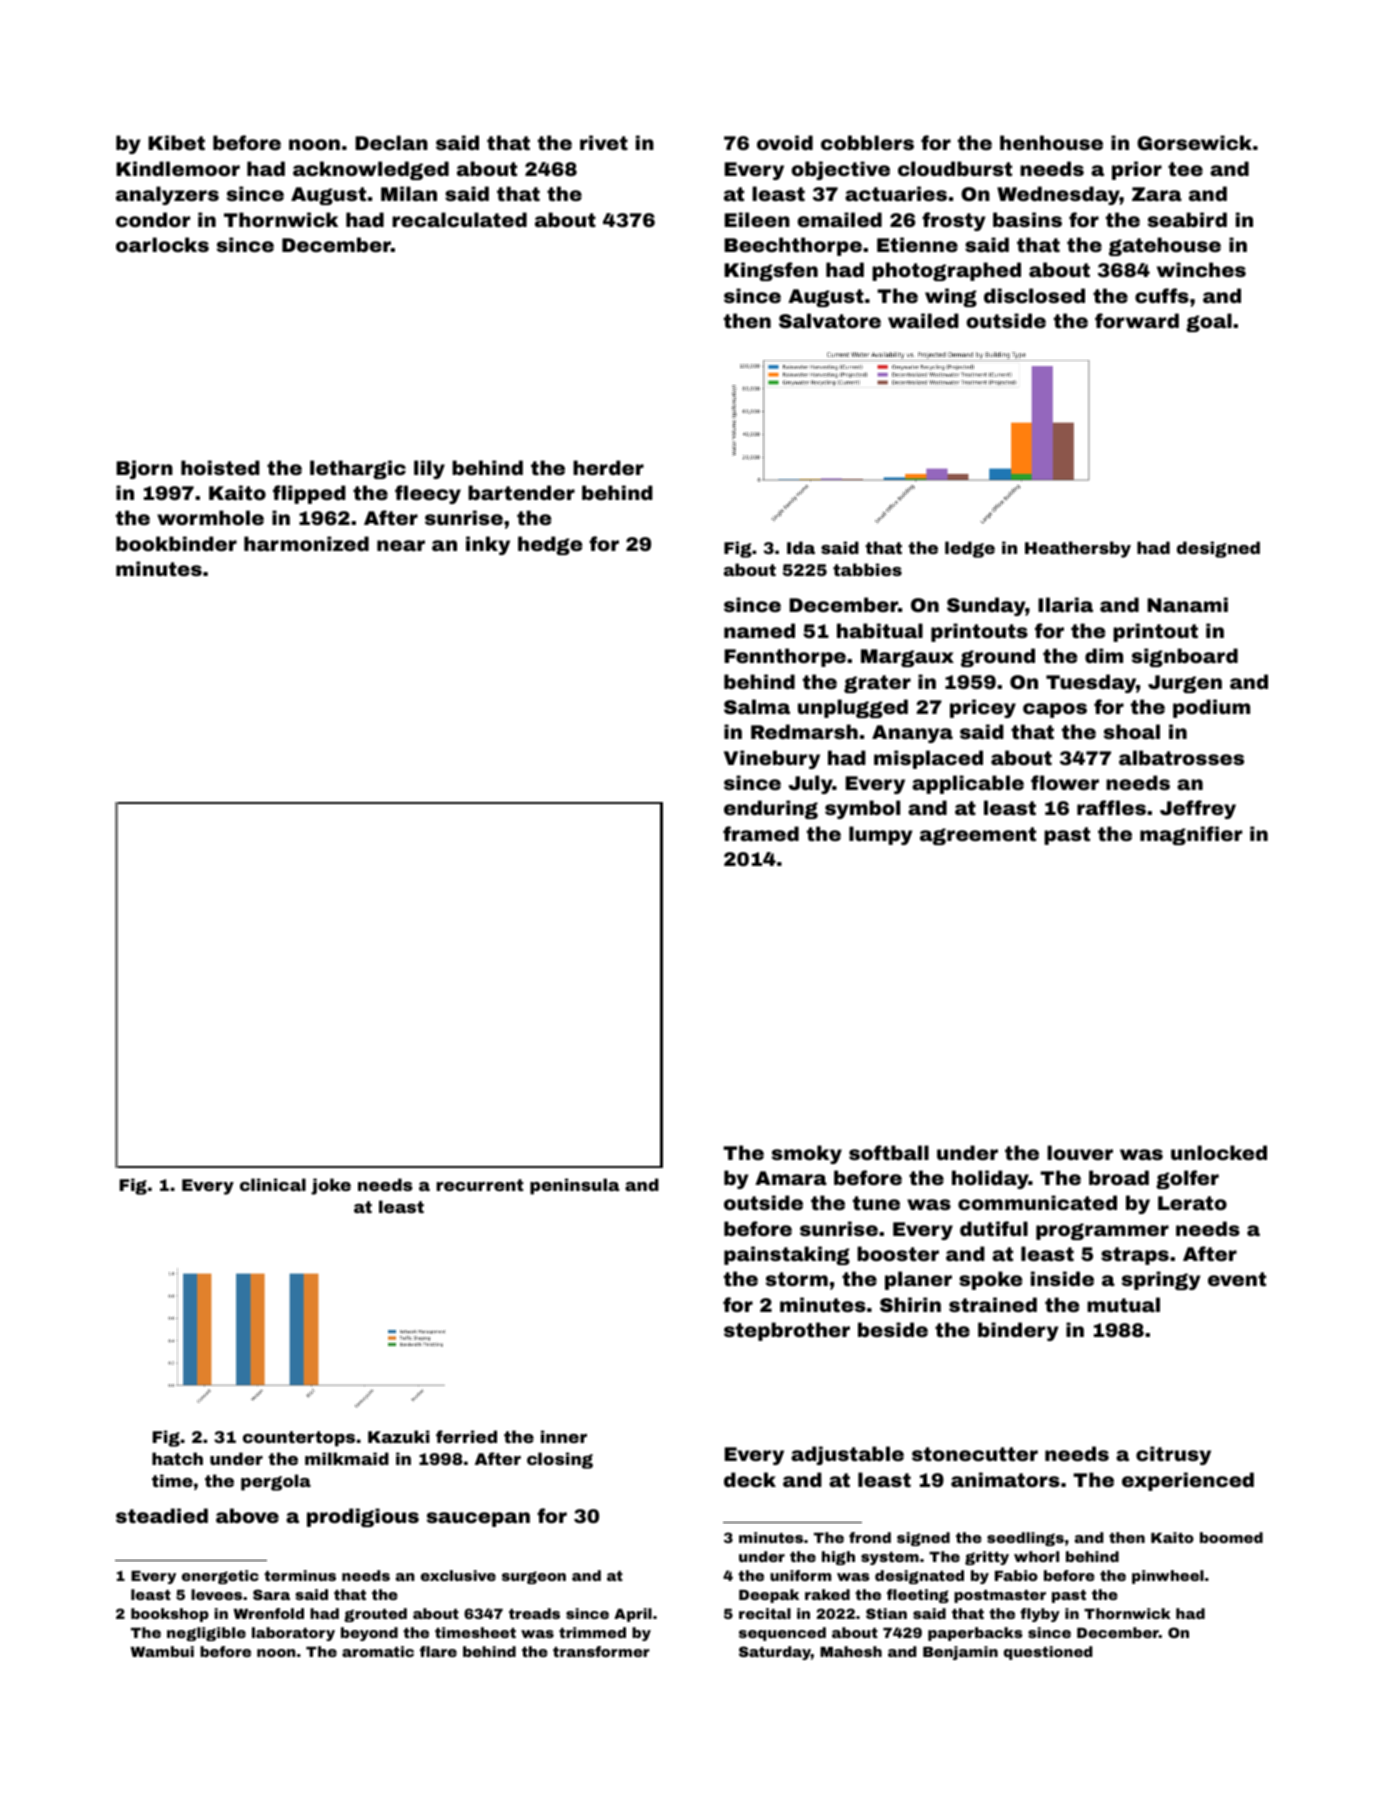 The width and height of the screenshot is (1386, 1793). What do you see at coordinates (898, 1253) in the screenshot?
I see `booster` at bounding box center [898, 1253].
